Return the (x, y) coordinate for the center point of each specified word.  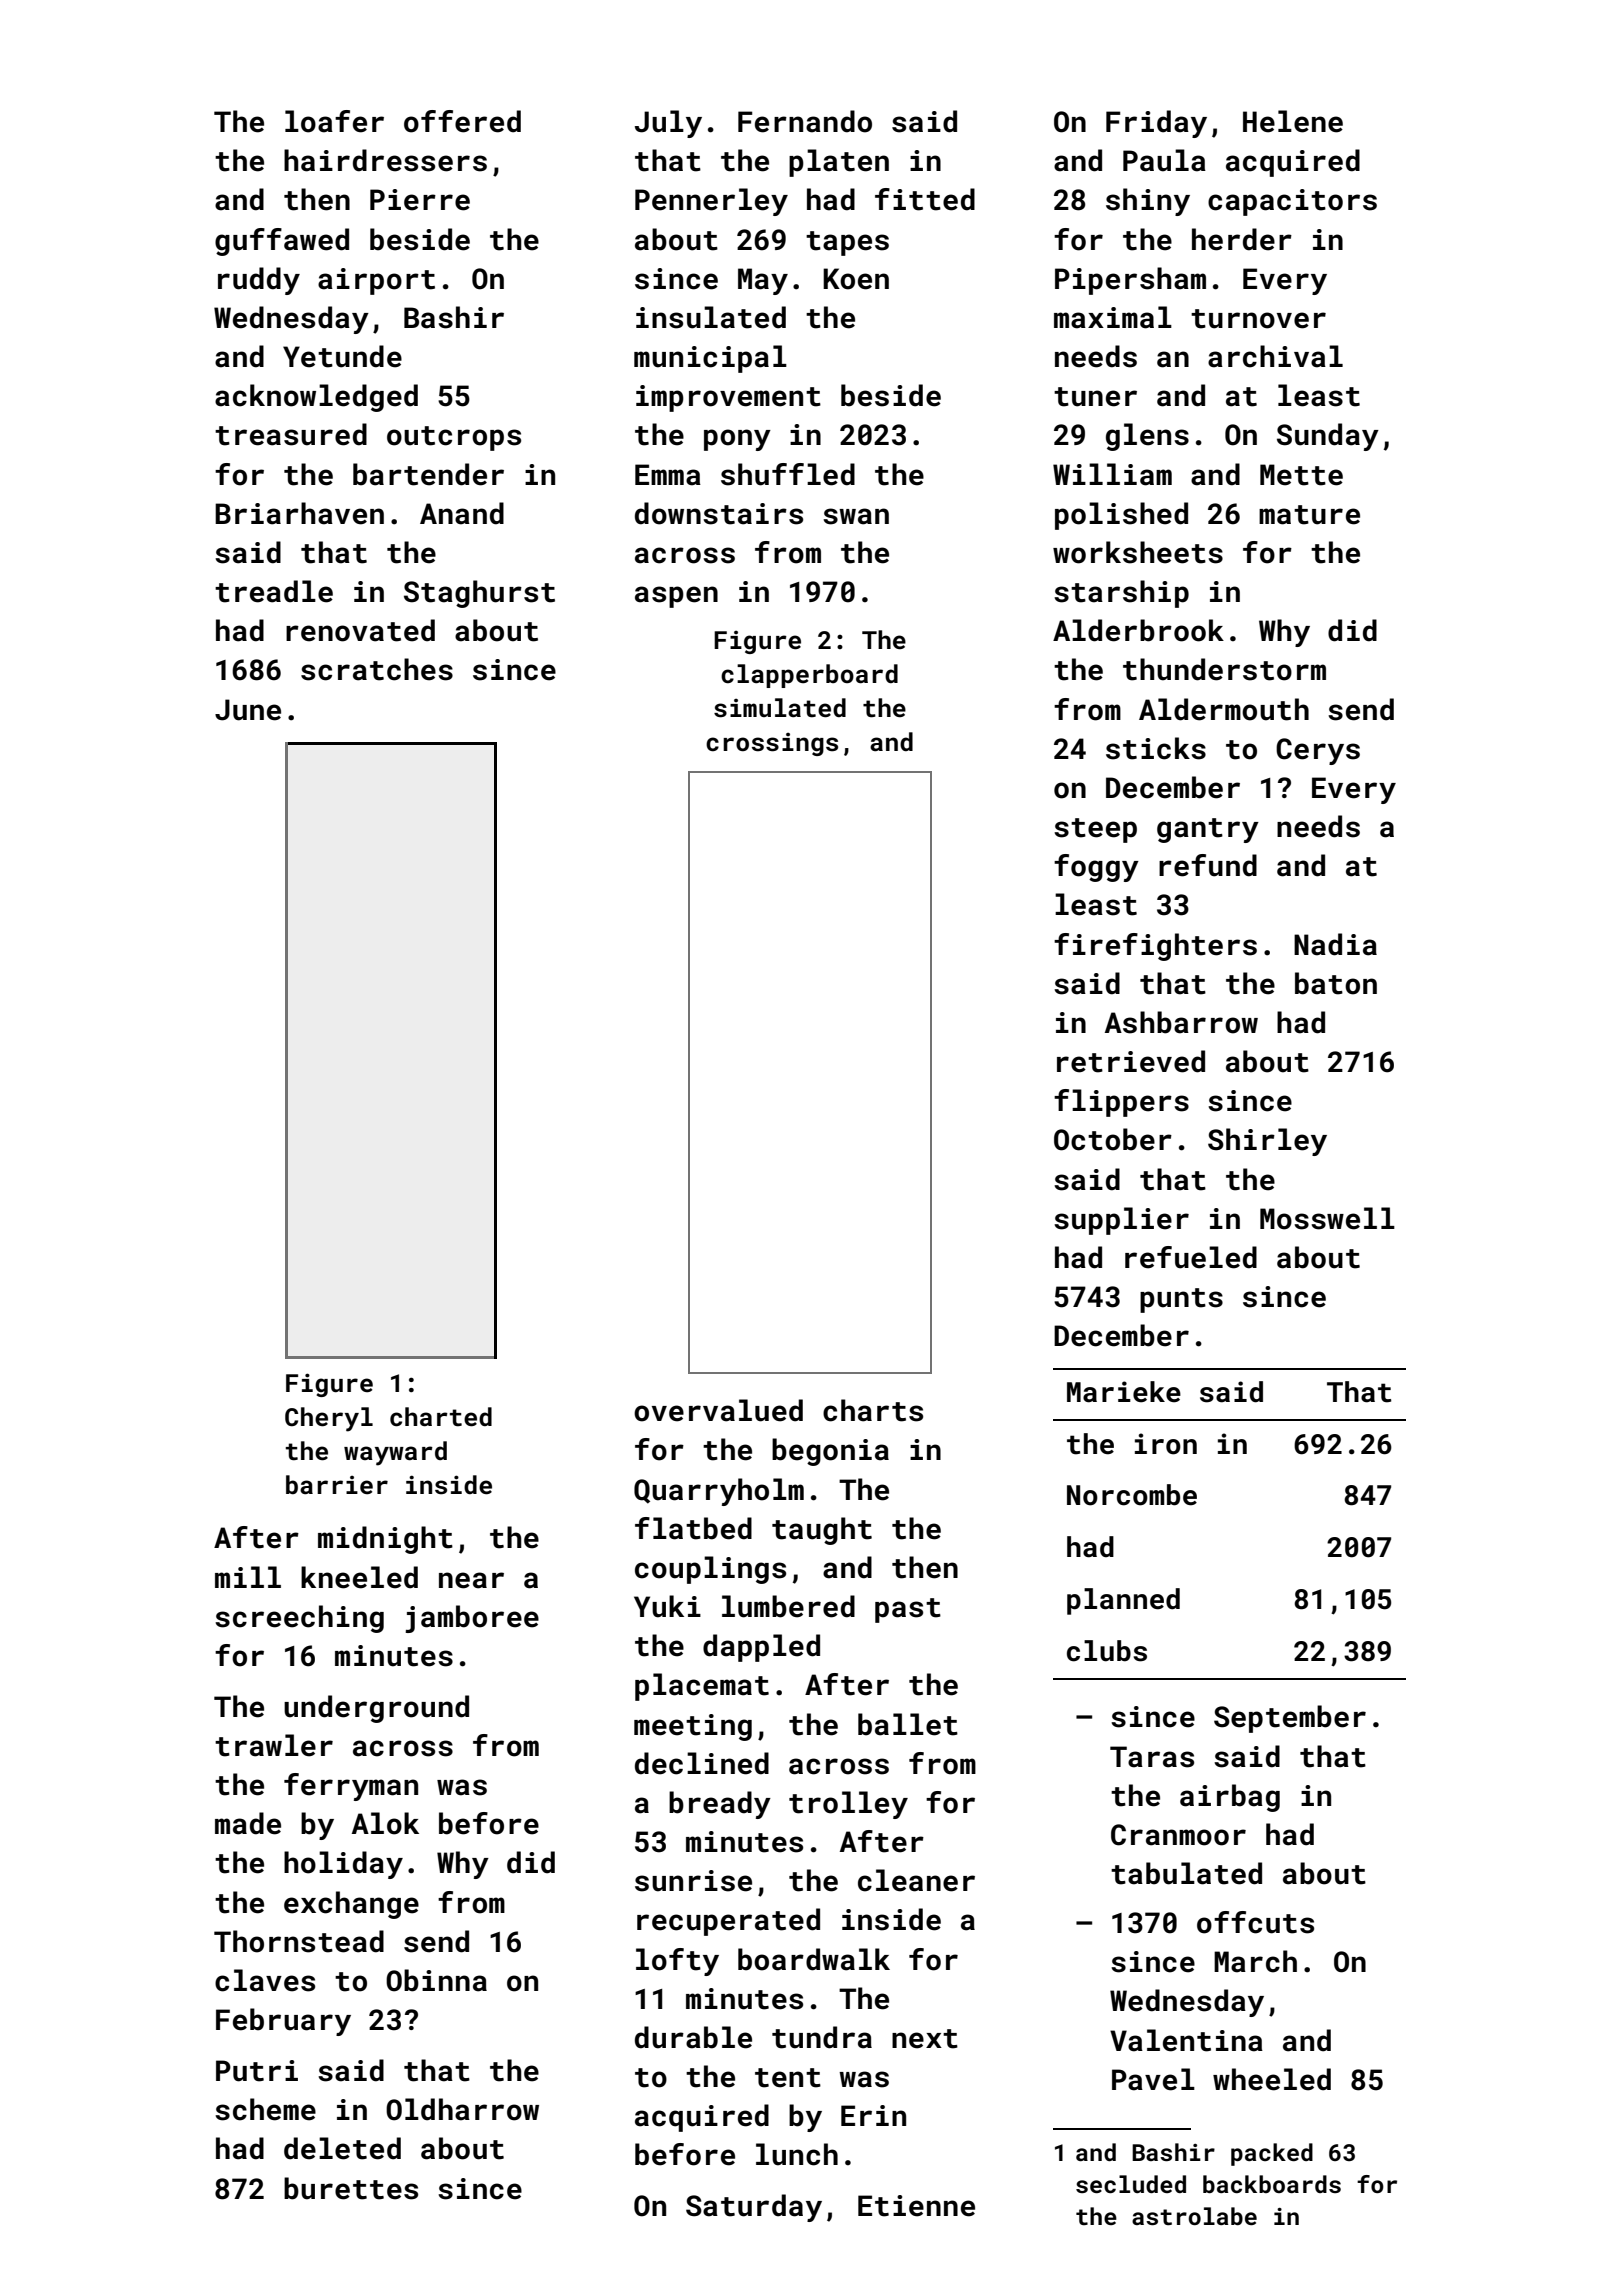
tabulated (1186, 1873)
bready (720, 1805)
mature (1309, 515)
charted (441, 1417)
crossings (772, 744)
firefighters (1155, 947)
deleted (342, 2148)
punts (1181, 1300)
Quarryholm (719, 1492)
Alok (385, 1823)
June (248, 710)
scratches (377, 669)
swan (856, 516)
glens (1147, 437)
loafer (334, 121)
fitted (925, 199)
